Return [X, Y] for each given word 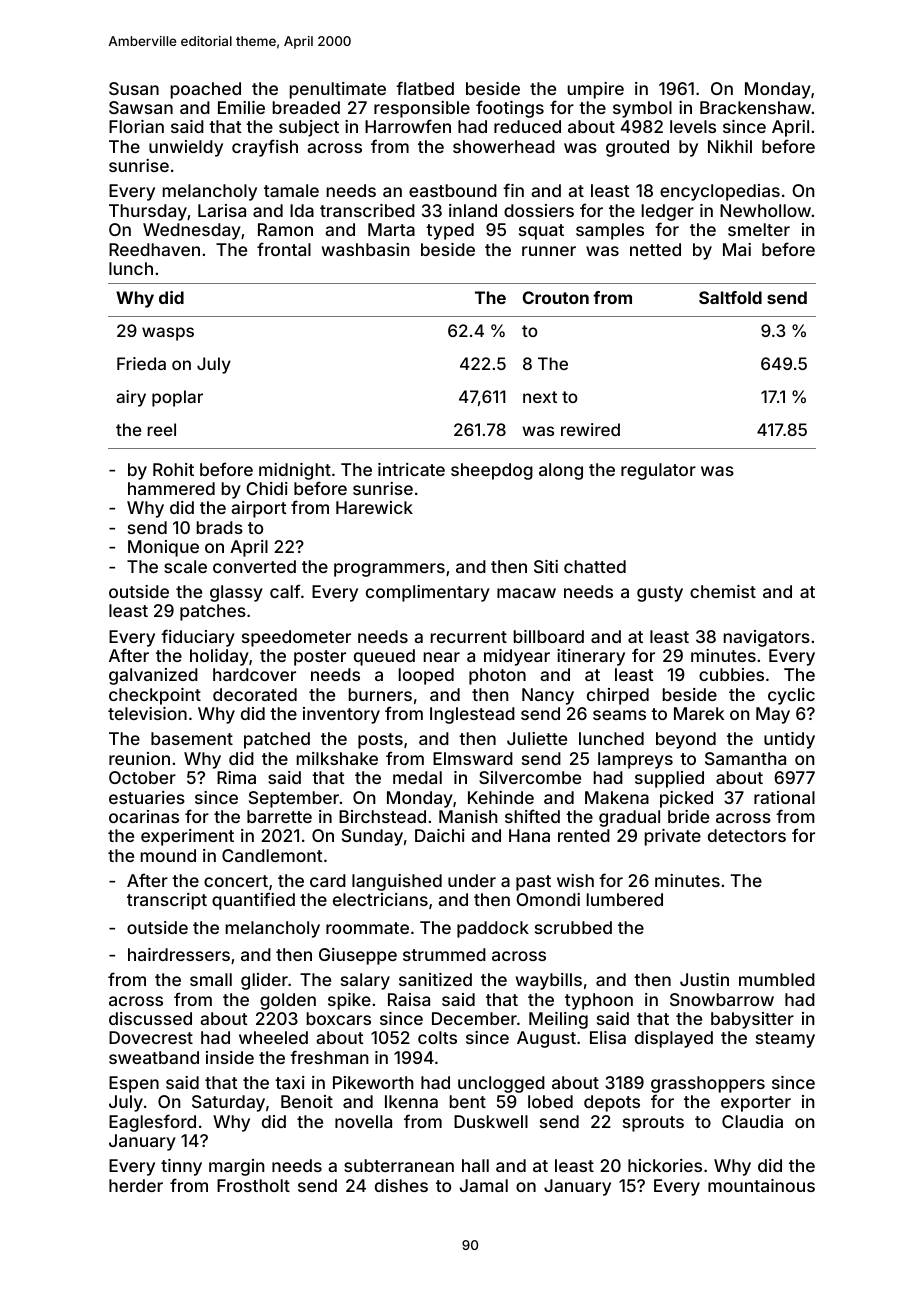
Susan [134, 88]
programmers [389, 570]
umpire [596, 90]
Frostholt [253, 1185]
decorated [255, 694]
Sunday [372, 837]
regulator [658, 471]
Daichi [440, 835]
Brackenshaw [755, 107]
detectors [747, 835]
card [328, 880]
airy [131, 398]
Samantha [745, 758]
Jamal [484, 1185]
